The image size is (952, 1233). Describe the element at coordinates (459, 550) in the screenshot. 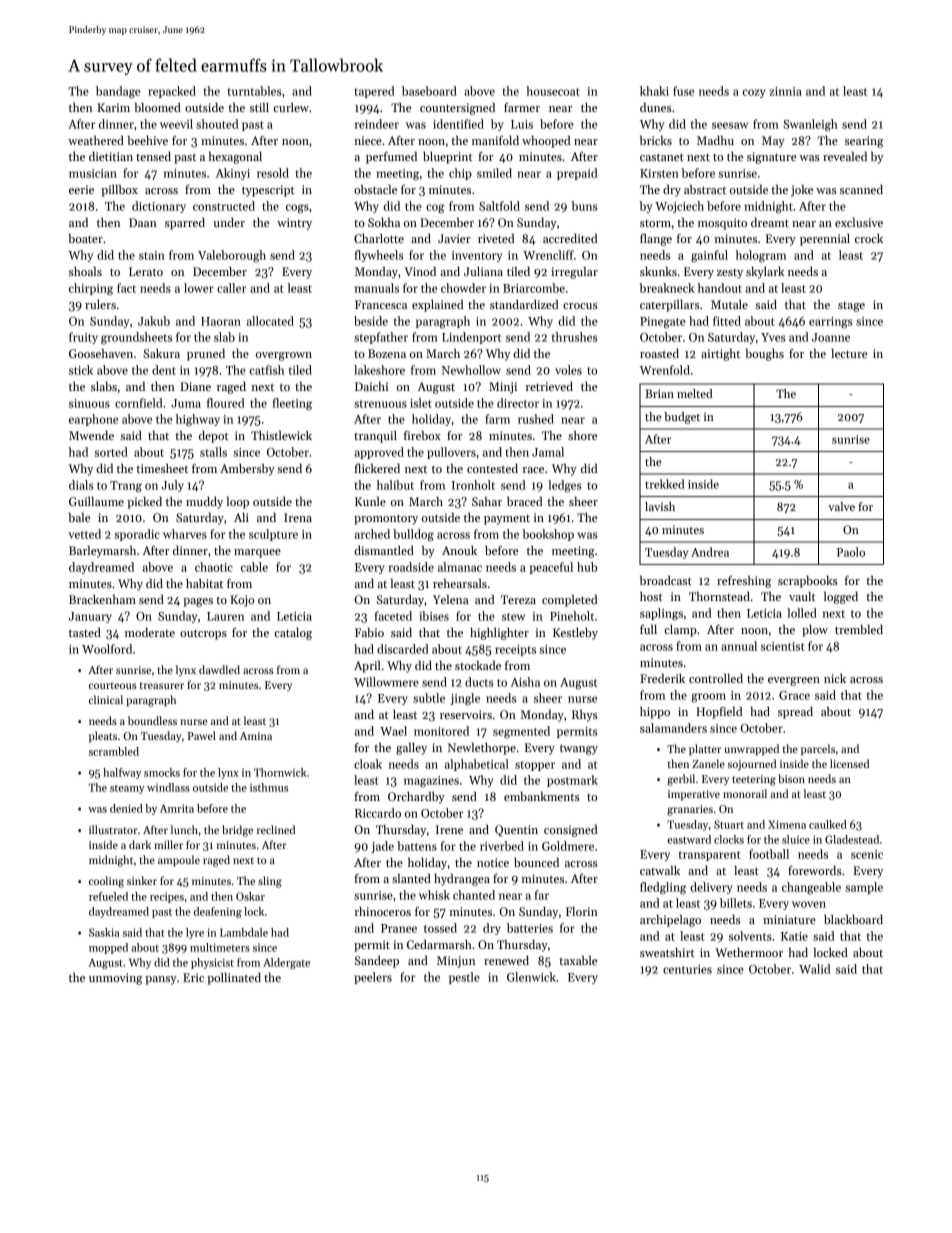

I see `Anouk` at that location.
